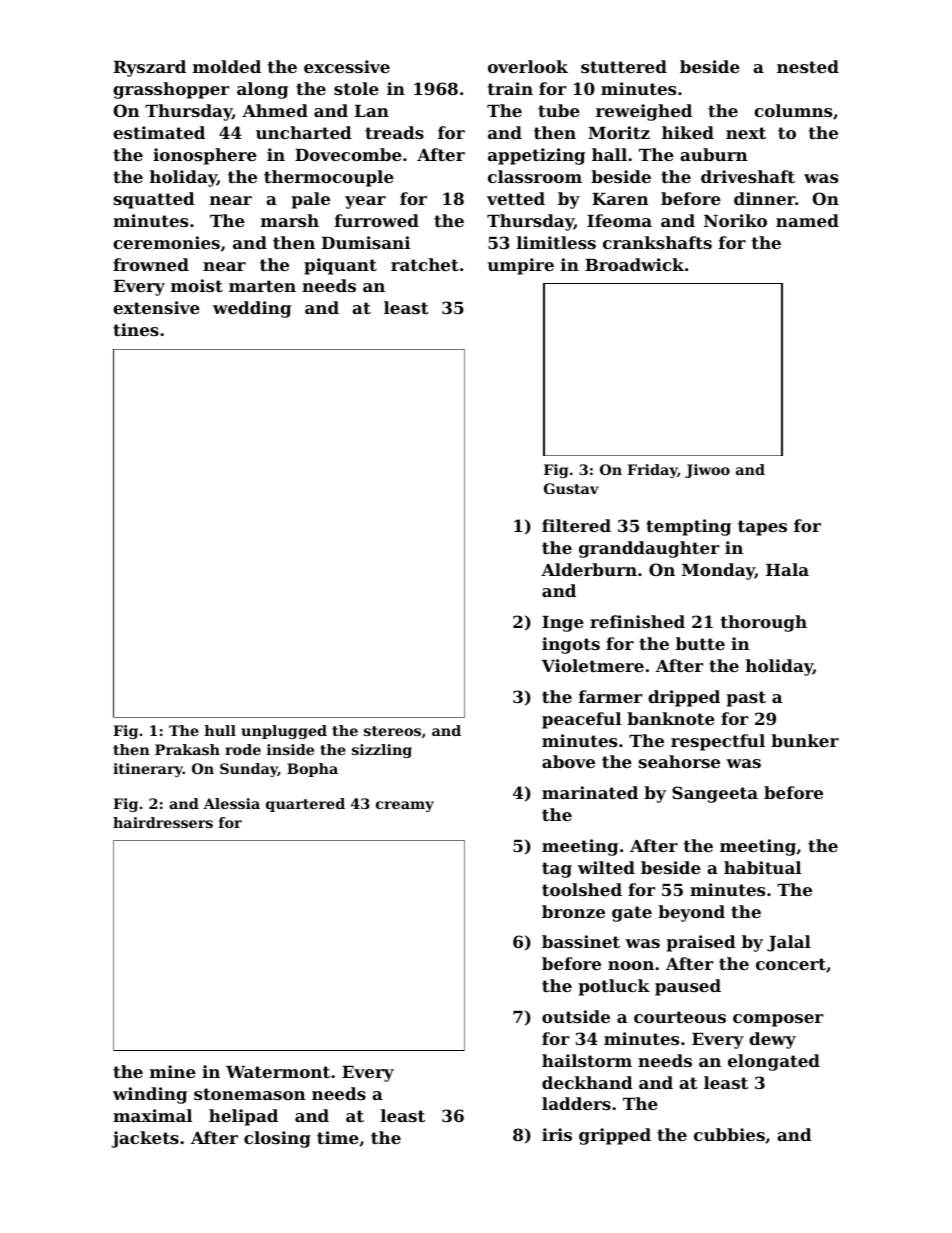 This page has width=952, height=1233. What do you see at coordinates (173, 1071) in the page?
I see `mine` at bounding box center [173, 1071].
